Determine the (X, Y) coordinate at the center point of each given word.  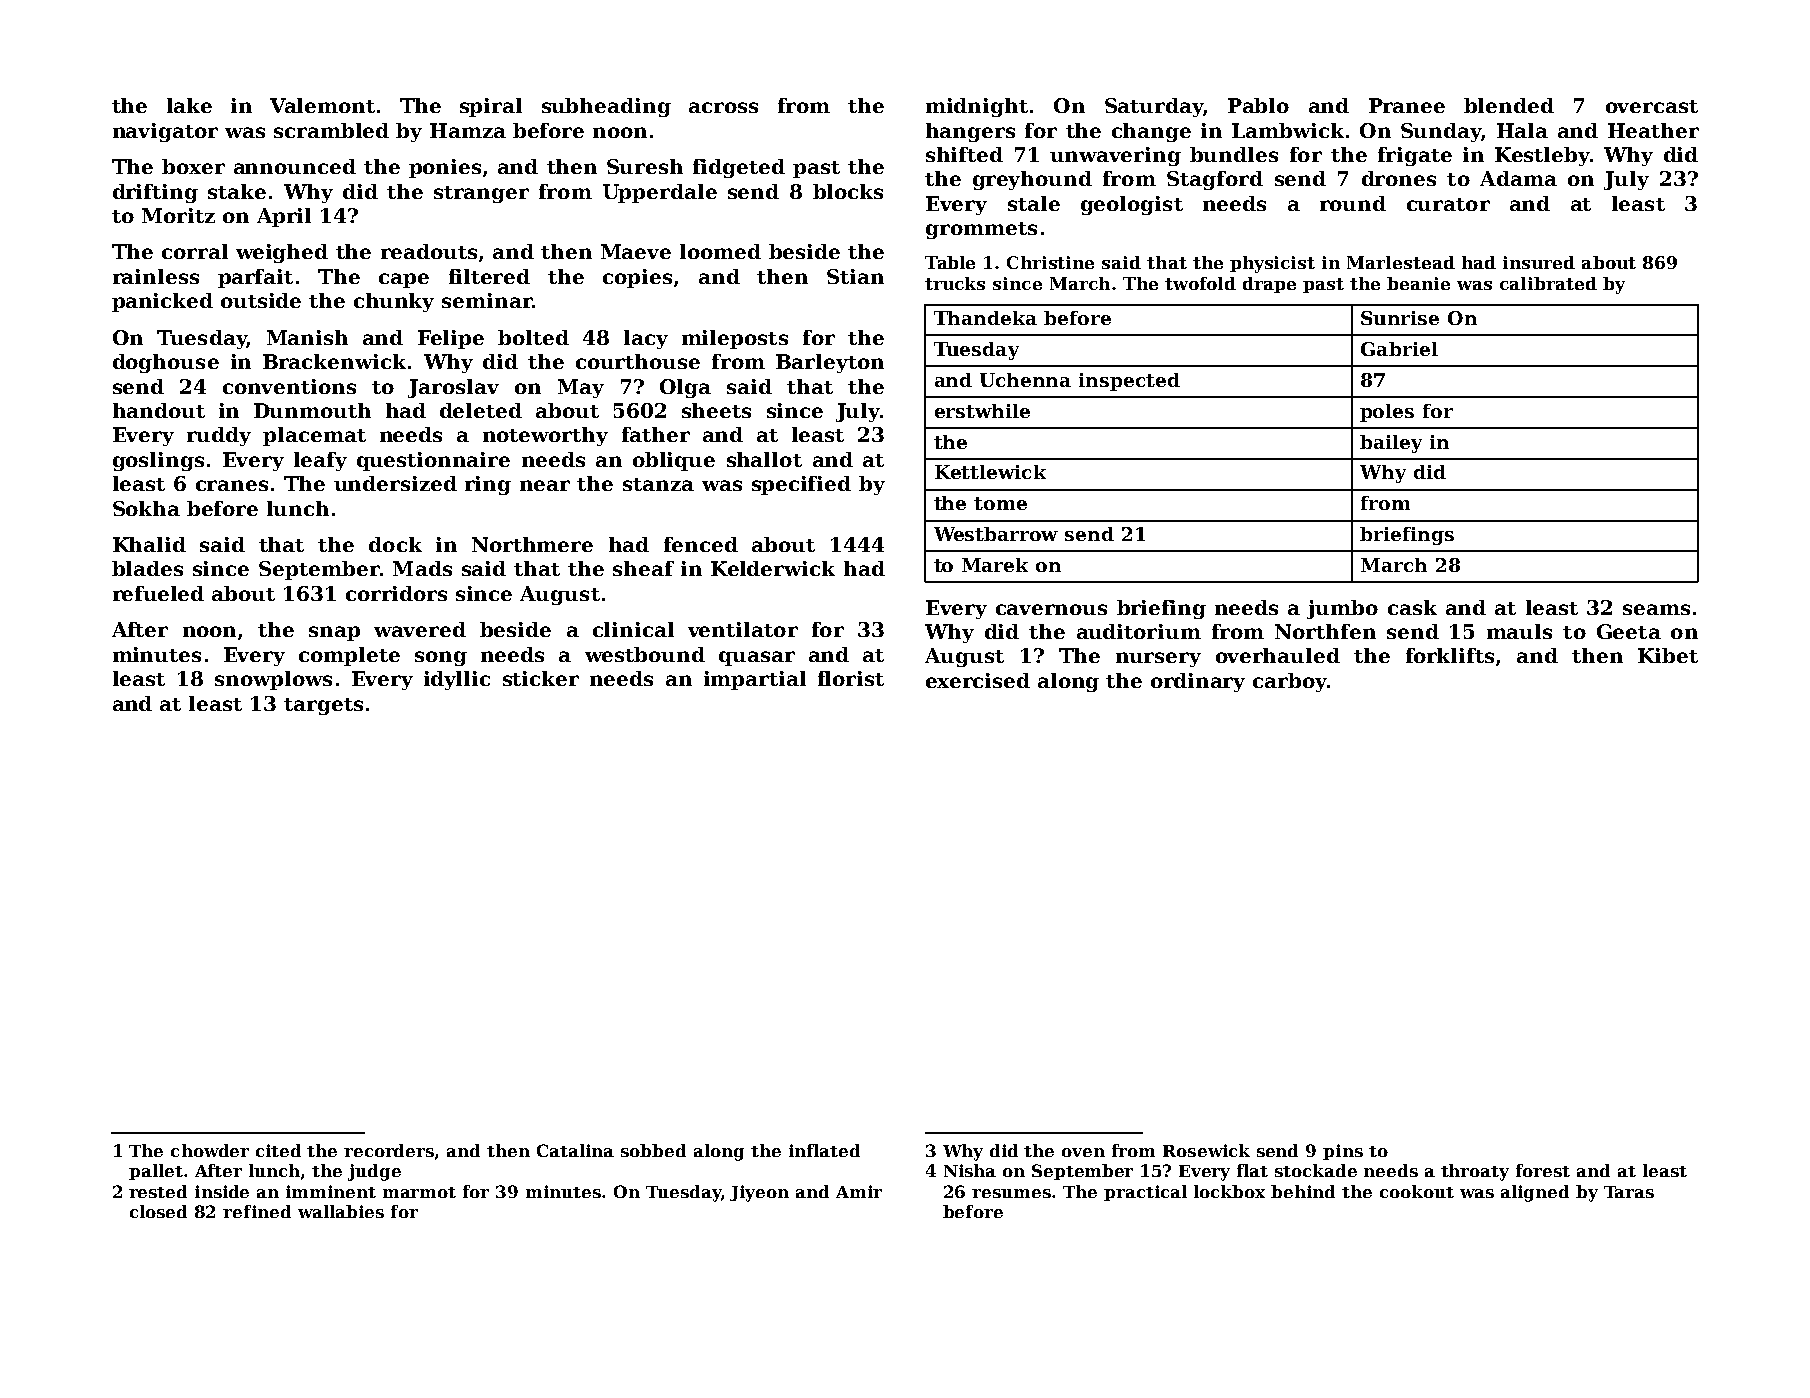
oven (1083, 1152)
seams (1656, 609)
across (723, 107)
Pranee (1407, 105)
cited (278, 1150)
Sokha (146, 508)
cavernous (1051, 609)
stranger (481, 194)
